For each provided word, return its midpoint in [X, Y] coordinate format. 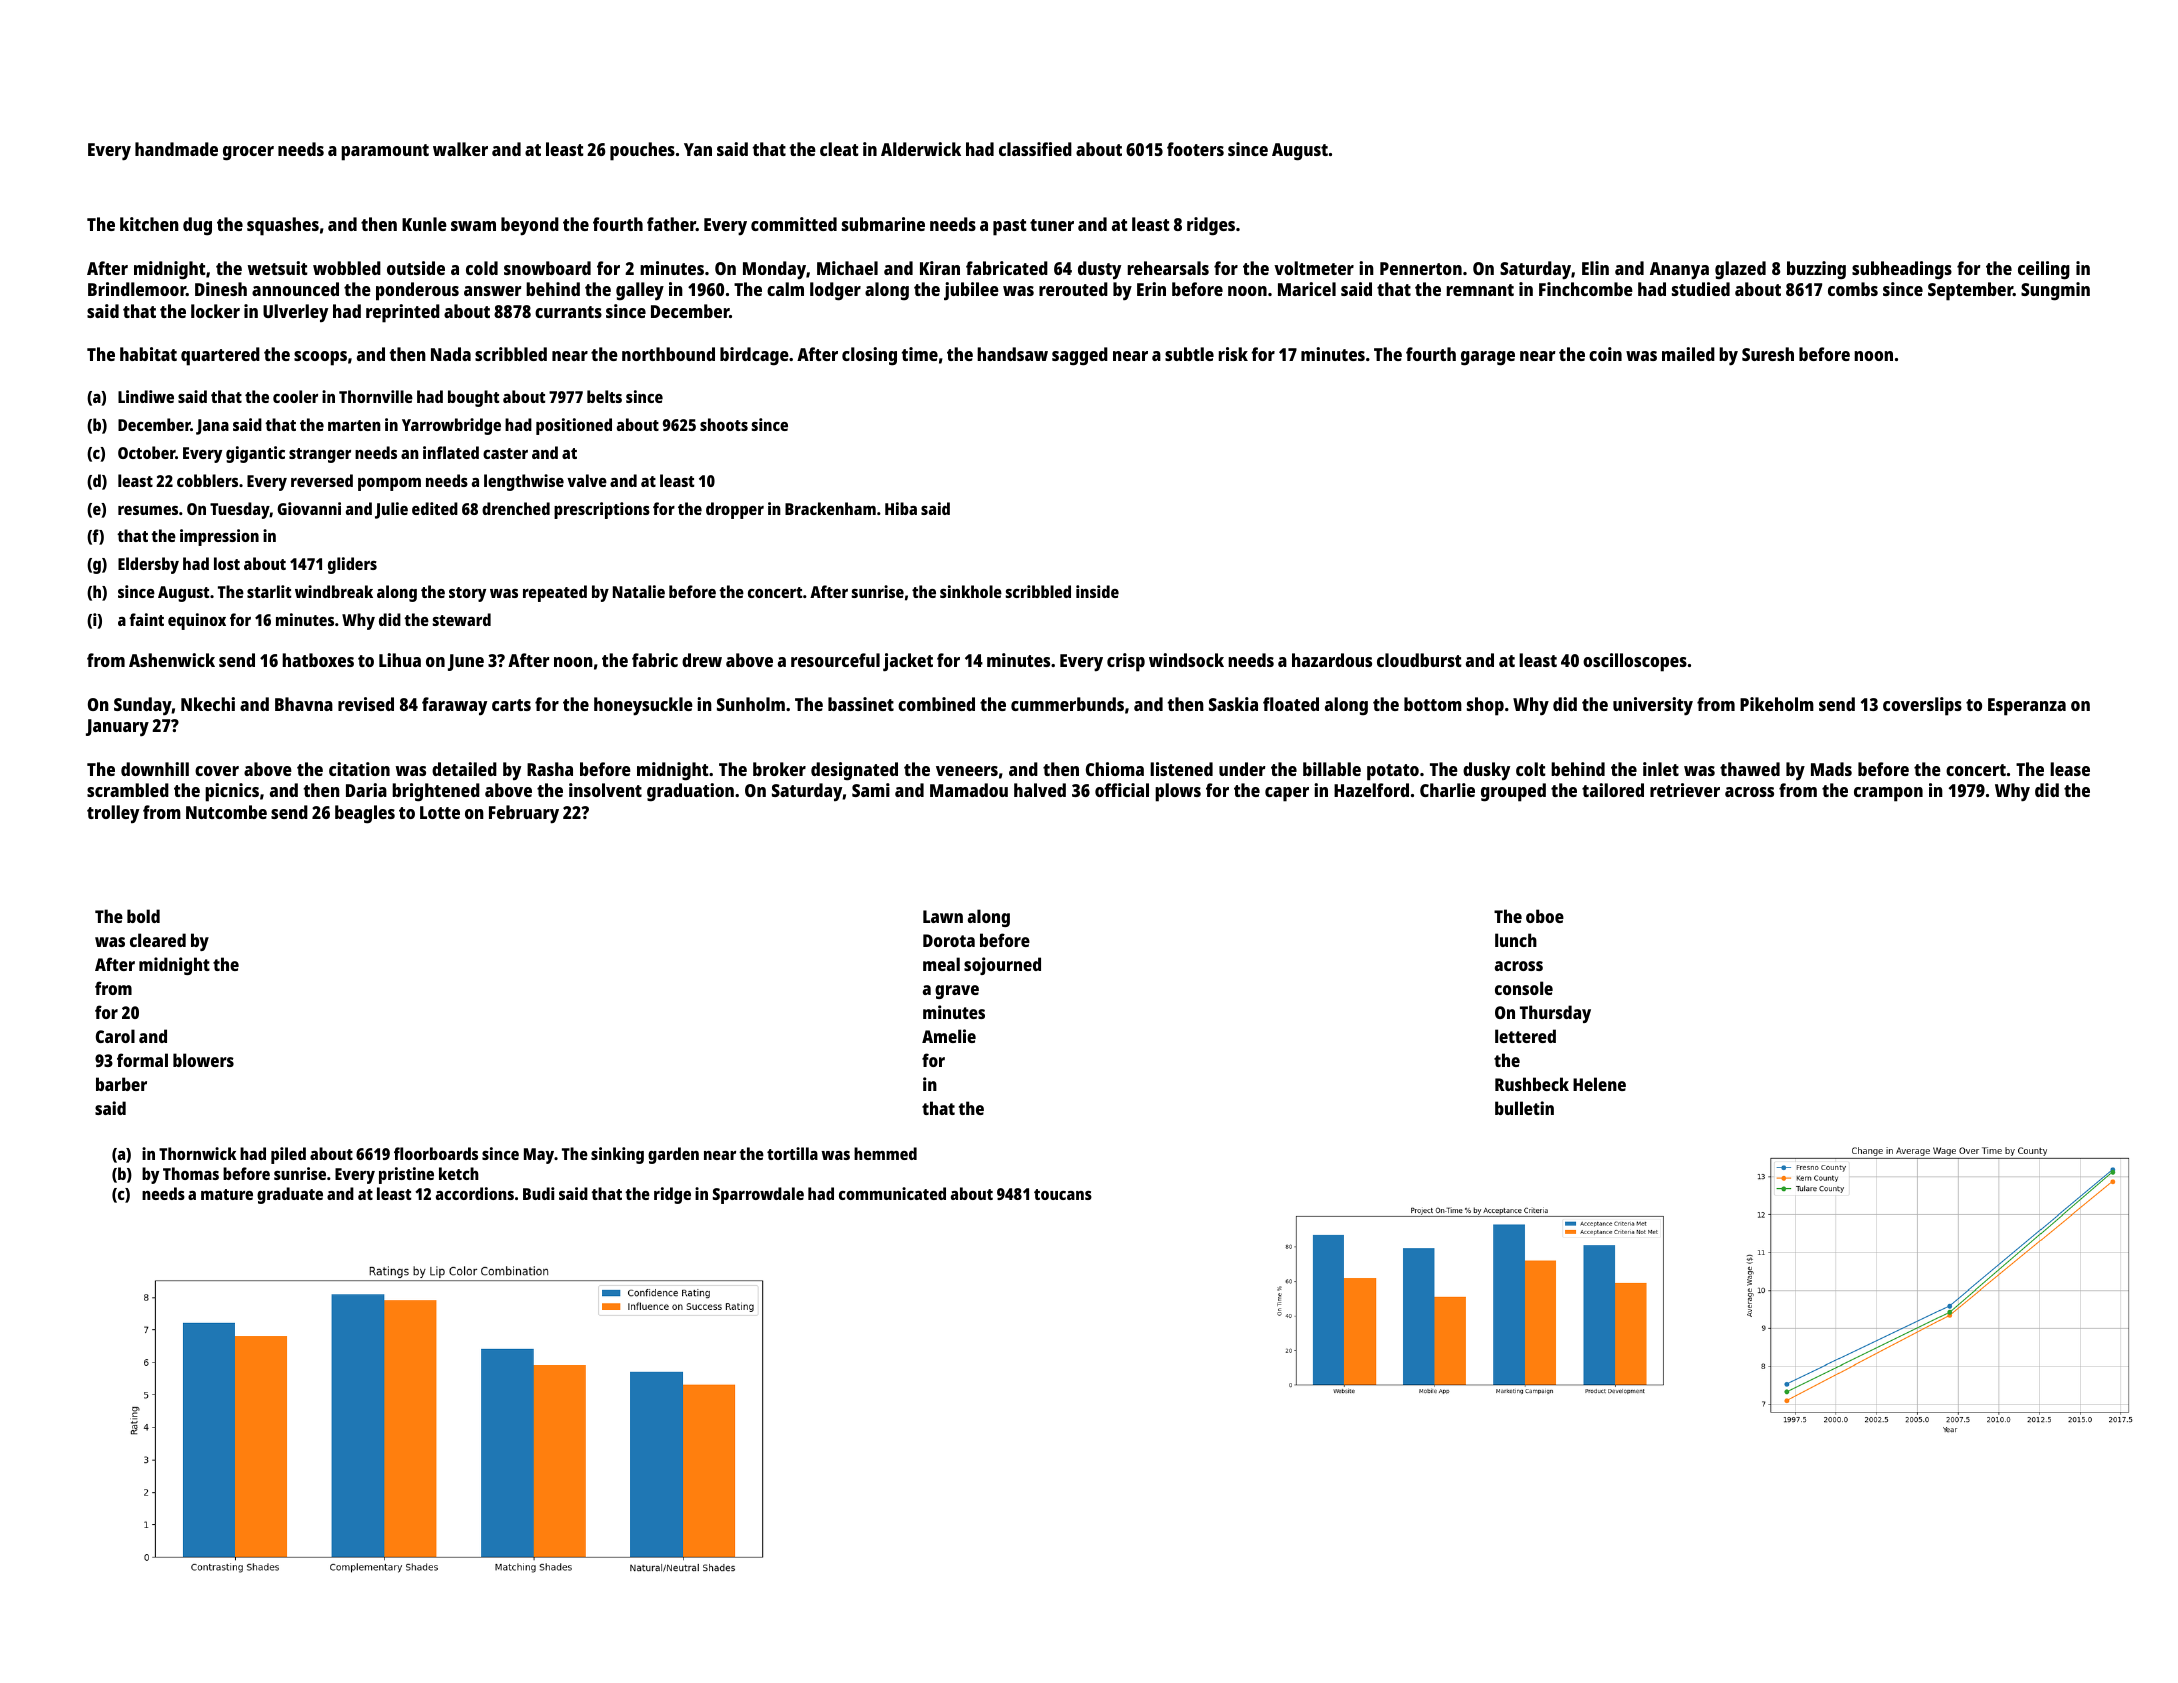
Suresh [1768, 354]
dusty [1099, 270]
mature [227, 1194]
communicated [892, 1193]
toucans [1063, 1194]
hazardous [1332, 660]
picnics [232, 792]
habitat [148, 354]
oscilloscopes [1635, 662]
